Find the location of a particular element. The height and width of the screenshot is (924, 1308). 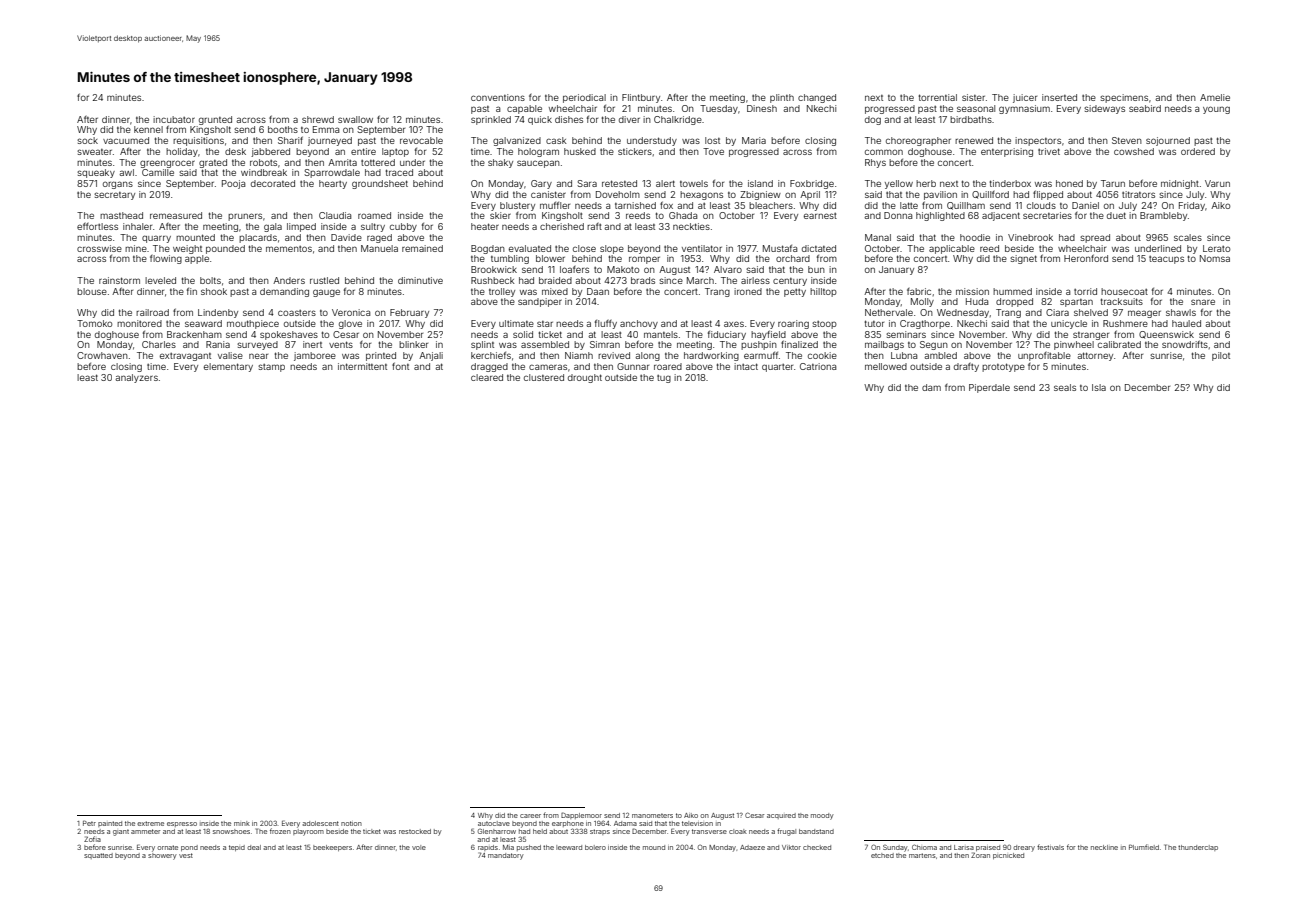

etched is located at coordinates (882, 855).
